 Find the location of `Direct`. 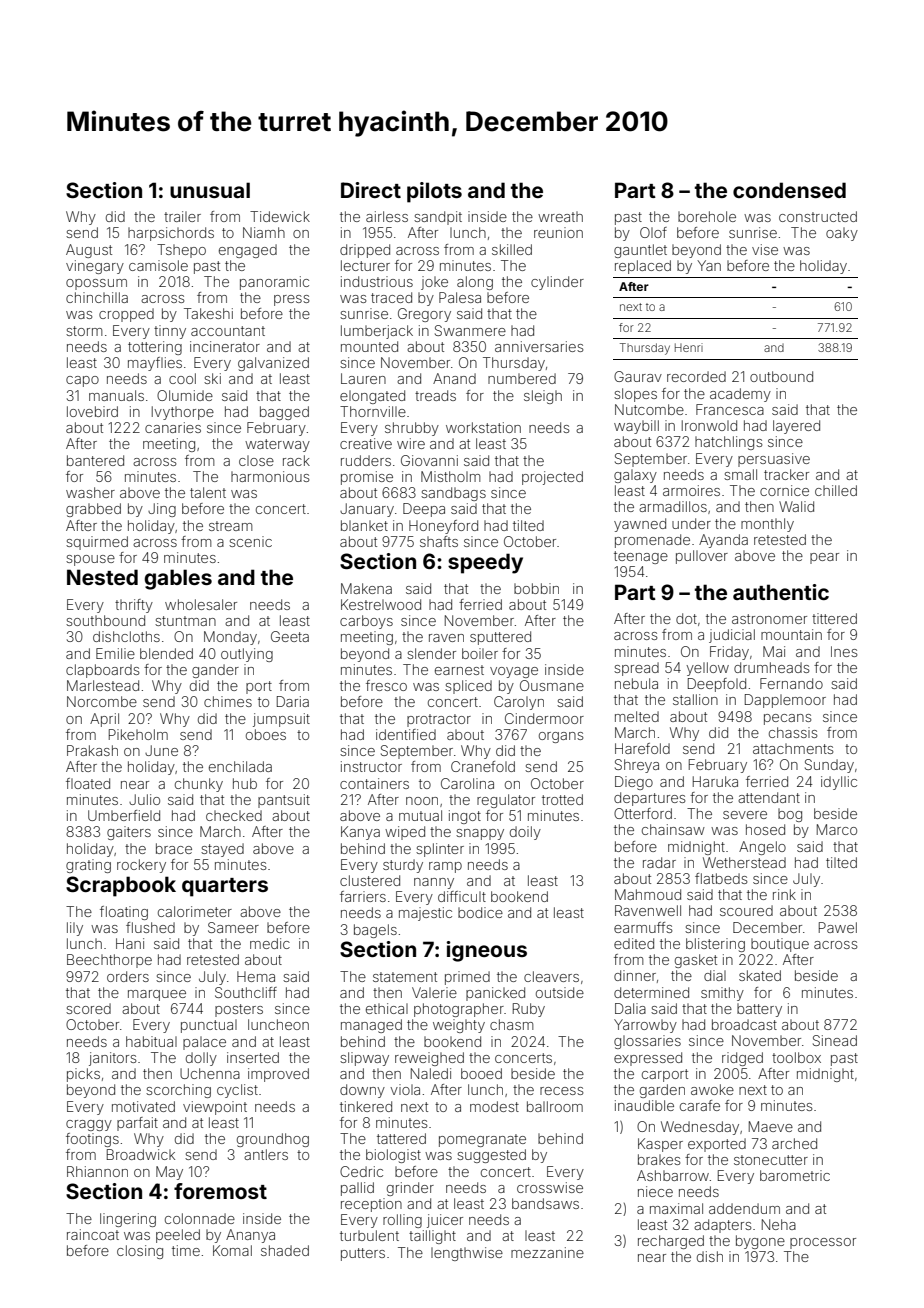

Direct is located at coordinates (371, 190).
